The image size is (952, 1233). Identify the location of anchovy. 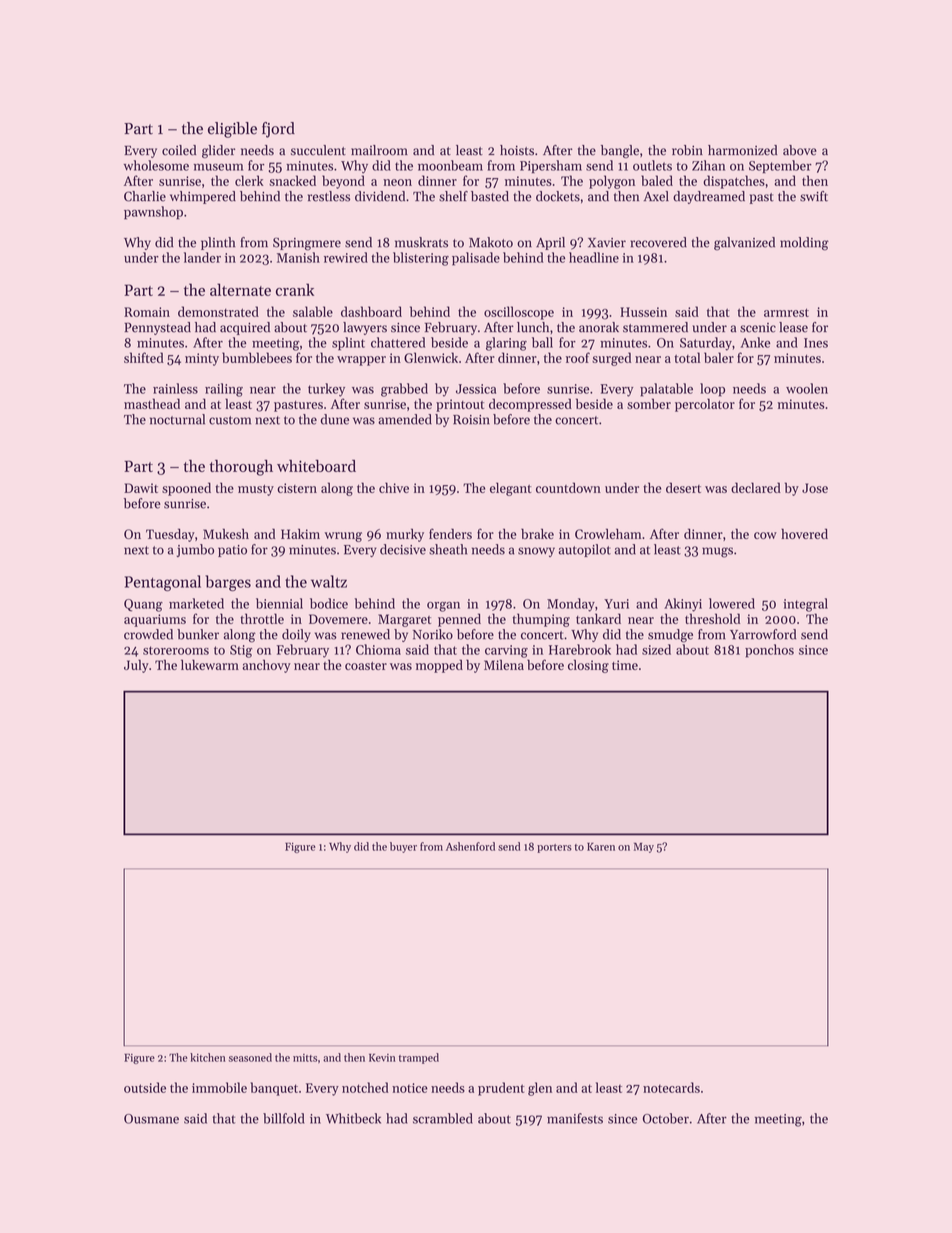
(266, 666).
